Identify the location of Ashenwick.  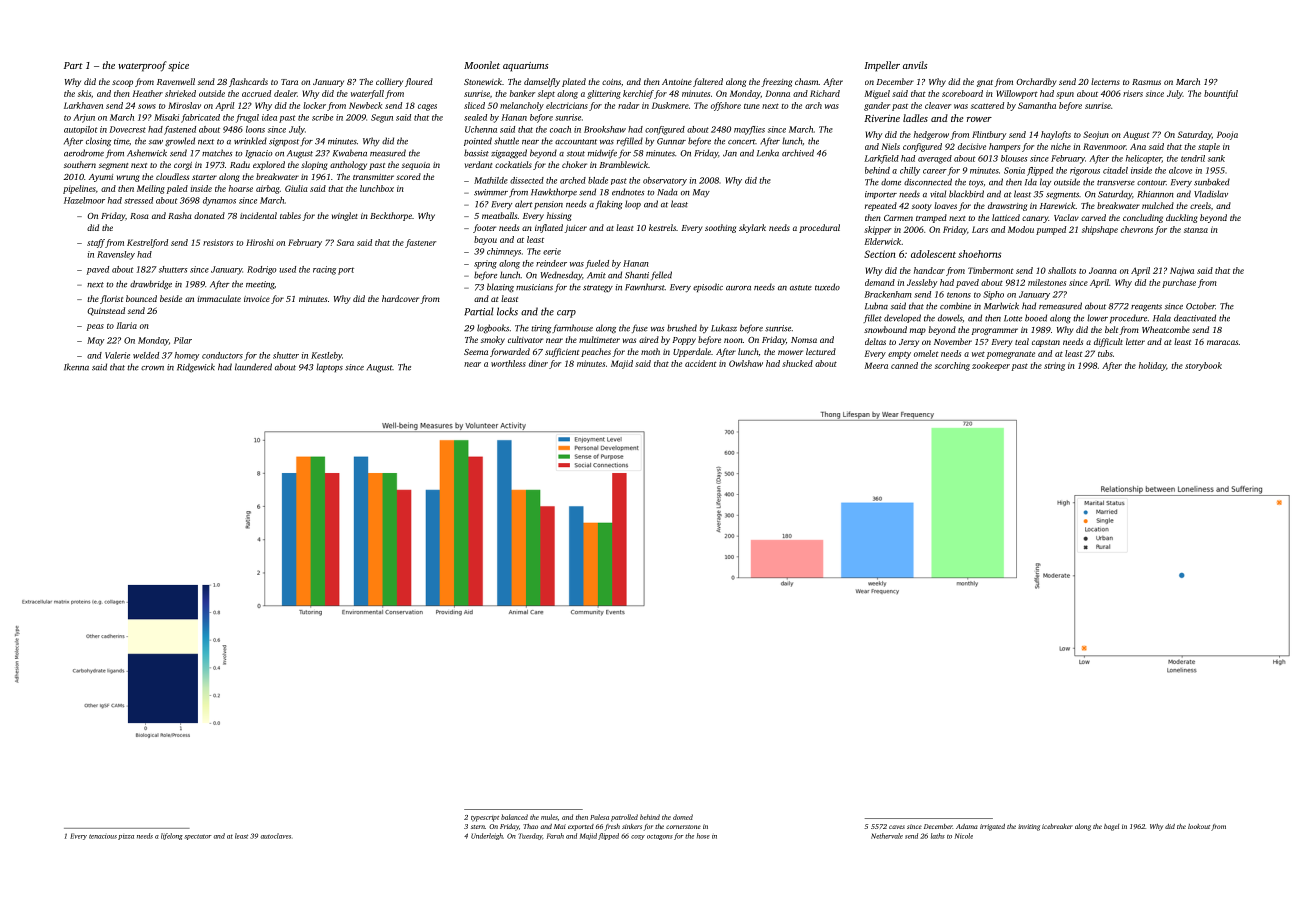
(147, 153).
